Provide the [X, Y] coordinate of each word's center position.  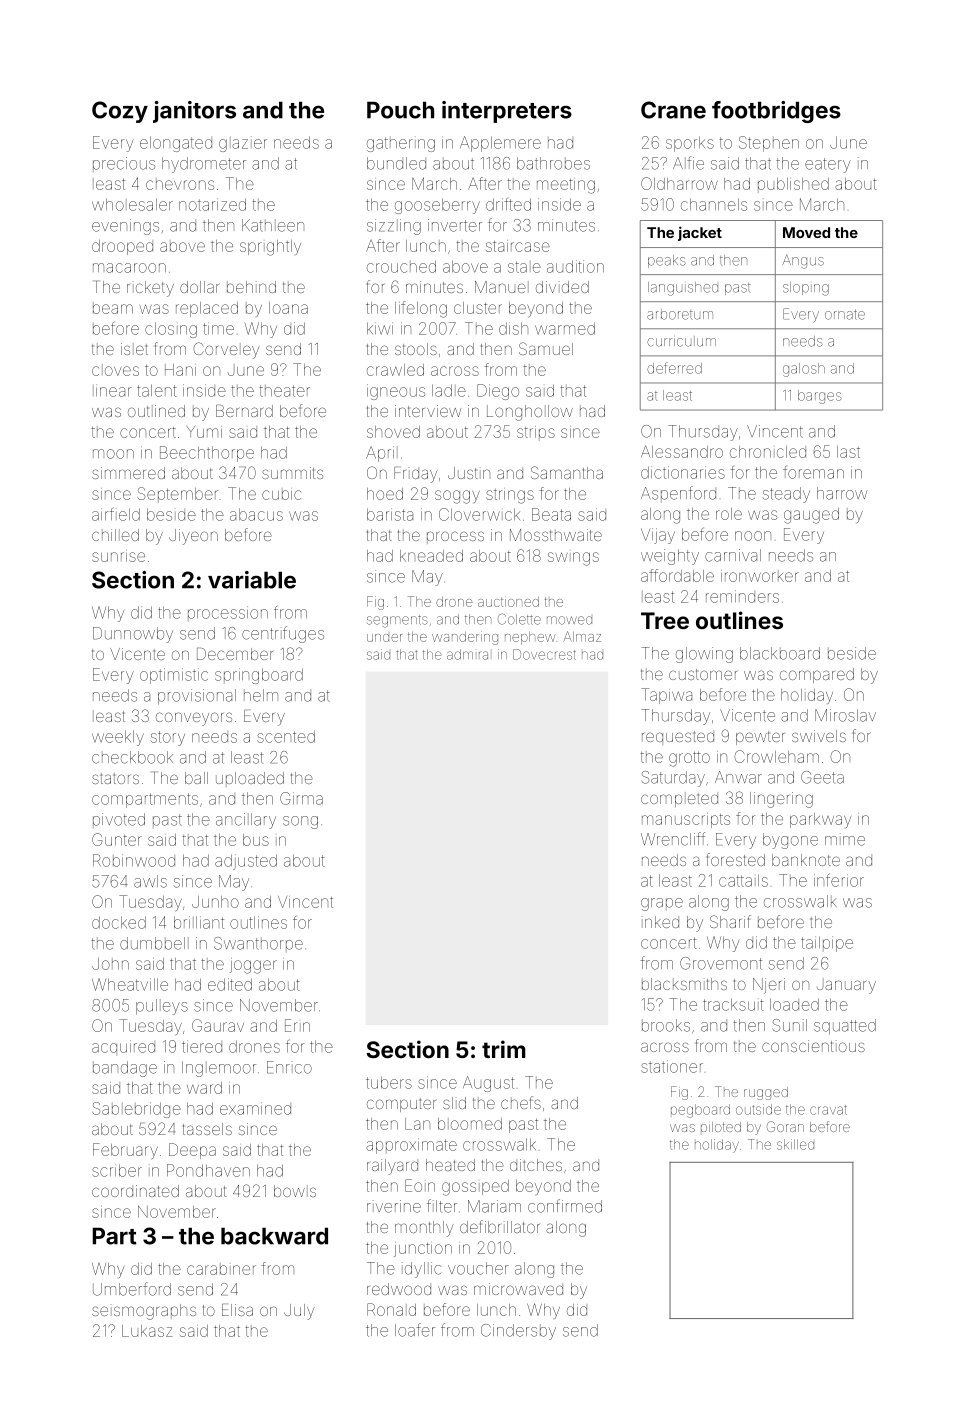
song [300, 822]
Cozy [120, 112]
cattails [743, 880]
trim [504, 1049]
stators [115, 778]
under [384, 638]
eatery [828, 165]
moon [113, 454]
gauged [811, 516]
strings [510, 496]
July [299, 1312]
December [235, 654]
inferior [839, 880]
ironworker [760, 576]
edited [230, 984]
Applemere [500, 144]
